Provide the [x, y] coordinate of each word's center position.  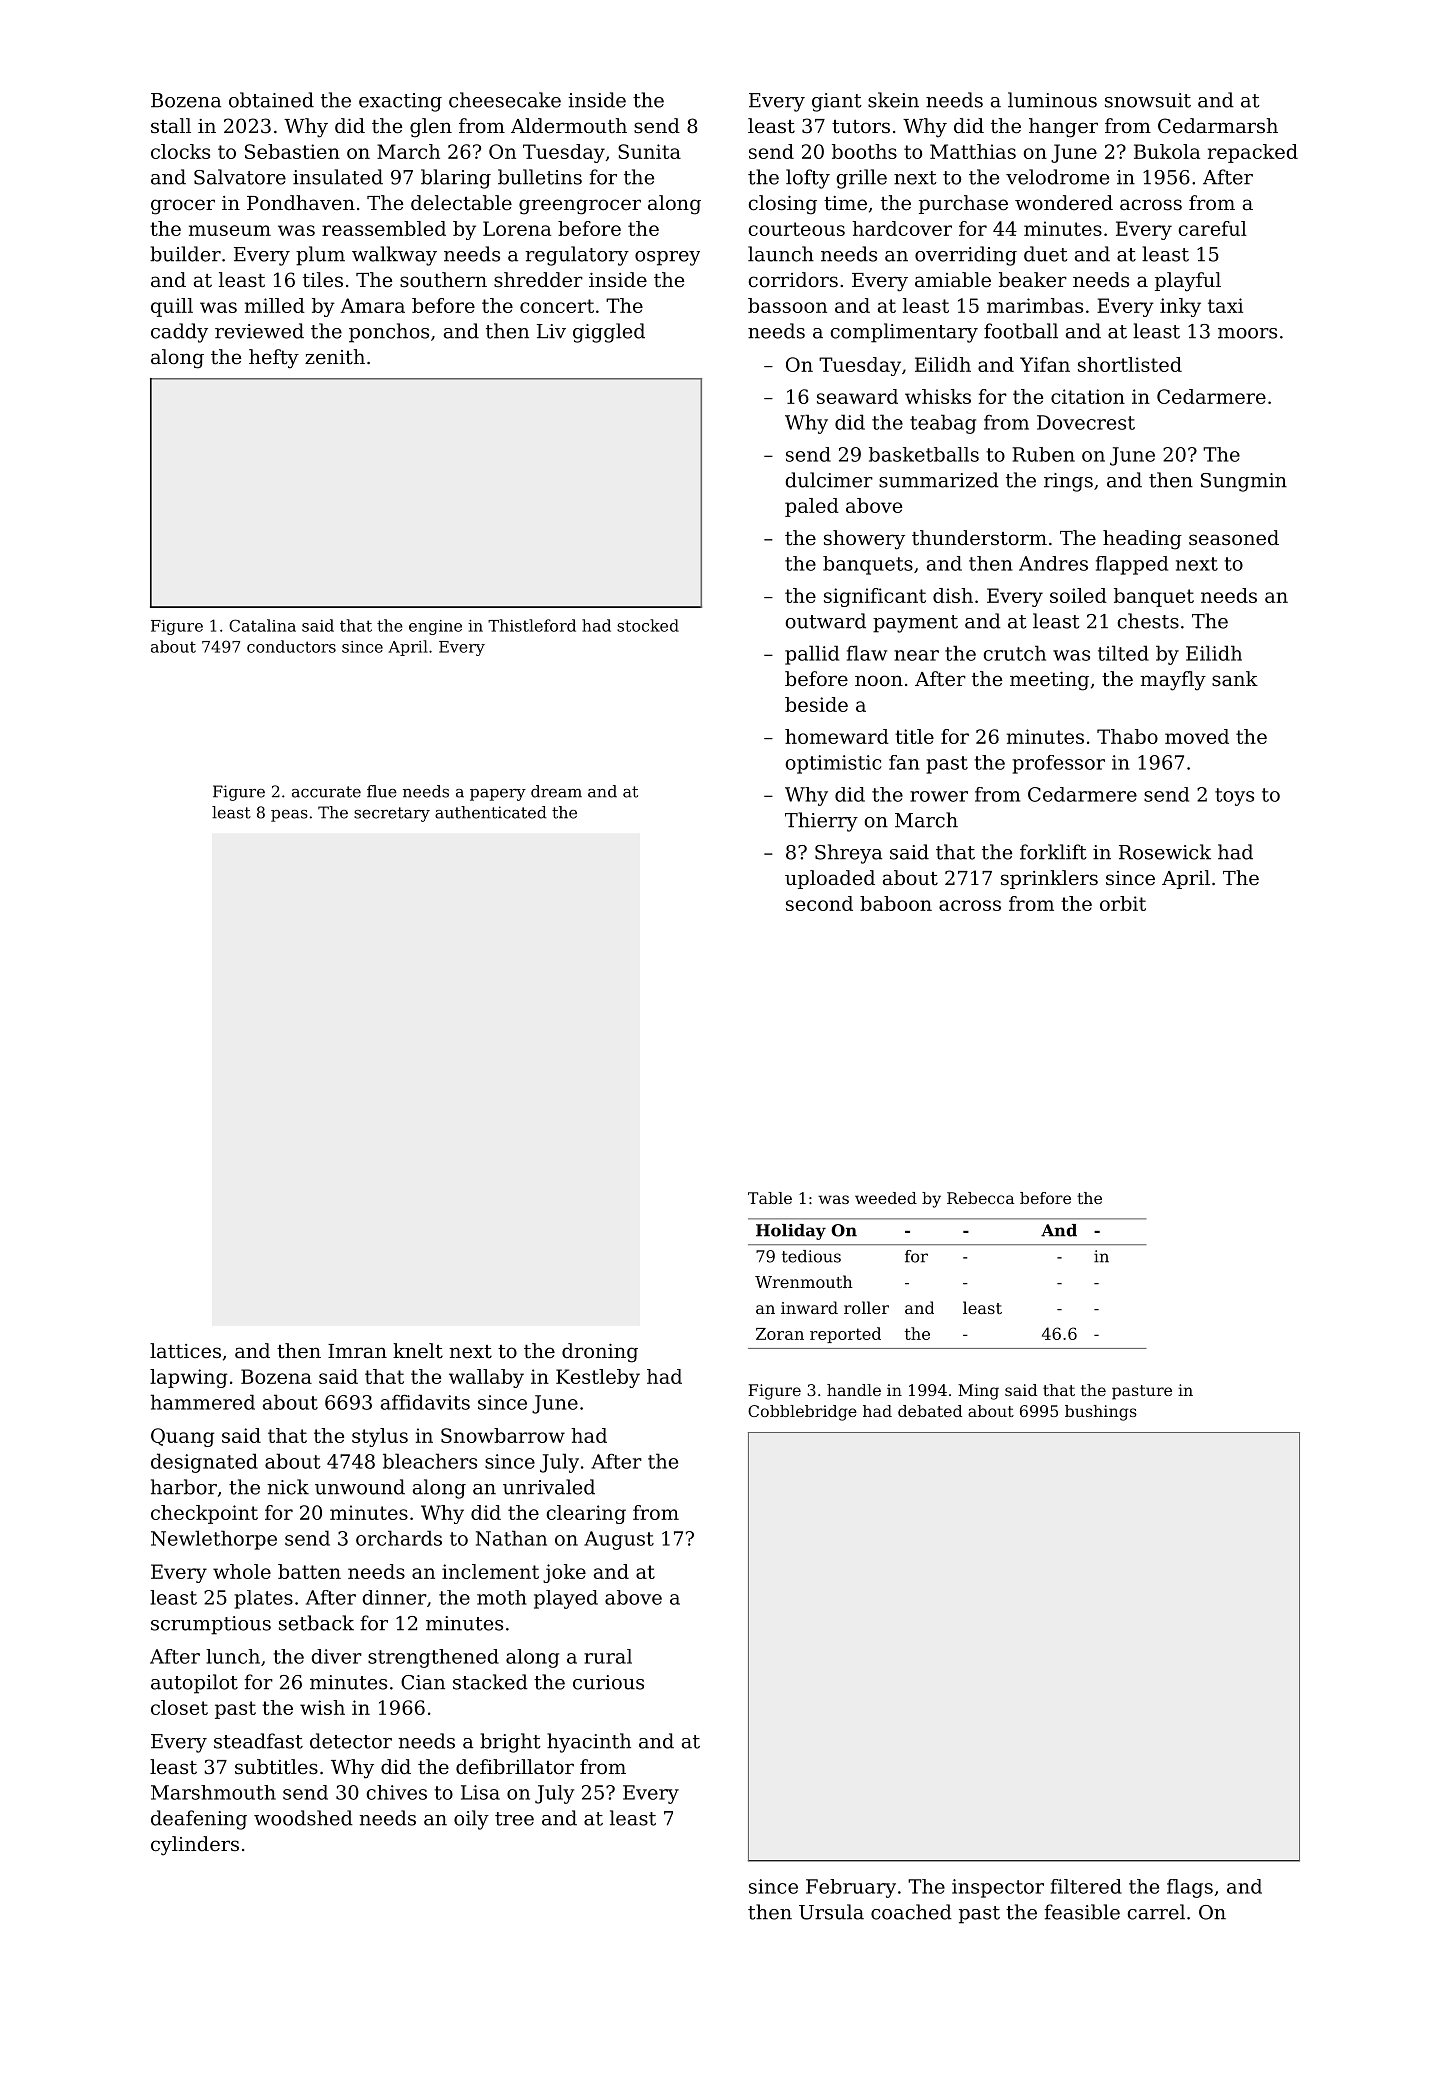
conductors [291, 646]
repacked [1253, 153]
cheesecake [505, 100]
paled [812, 507]
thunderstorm [979, 538]
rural [608, 1656]
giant [837, 102]
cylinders [195, 1846]
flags [1190, 1888]
